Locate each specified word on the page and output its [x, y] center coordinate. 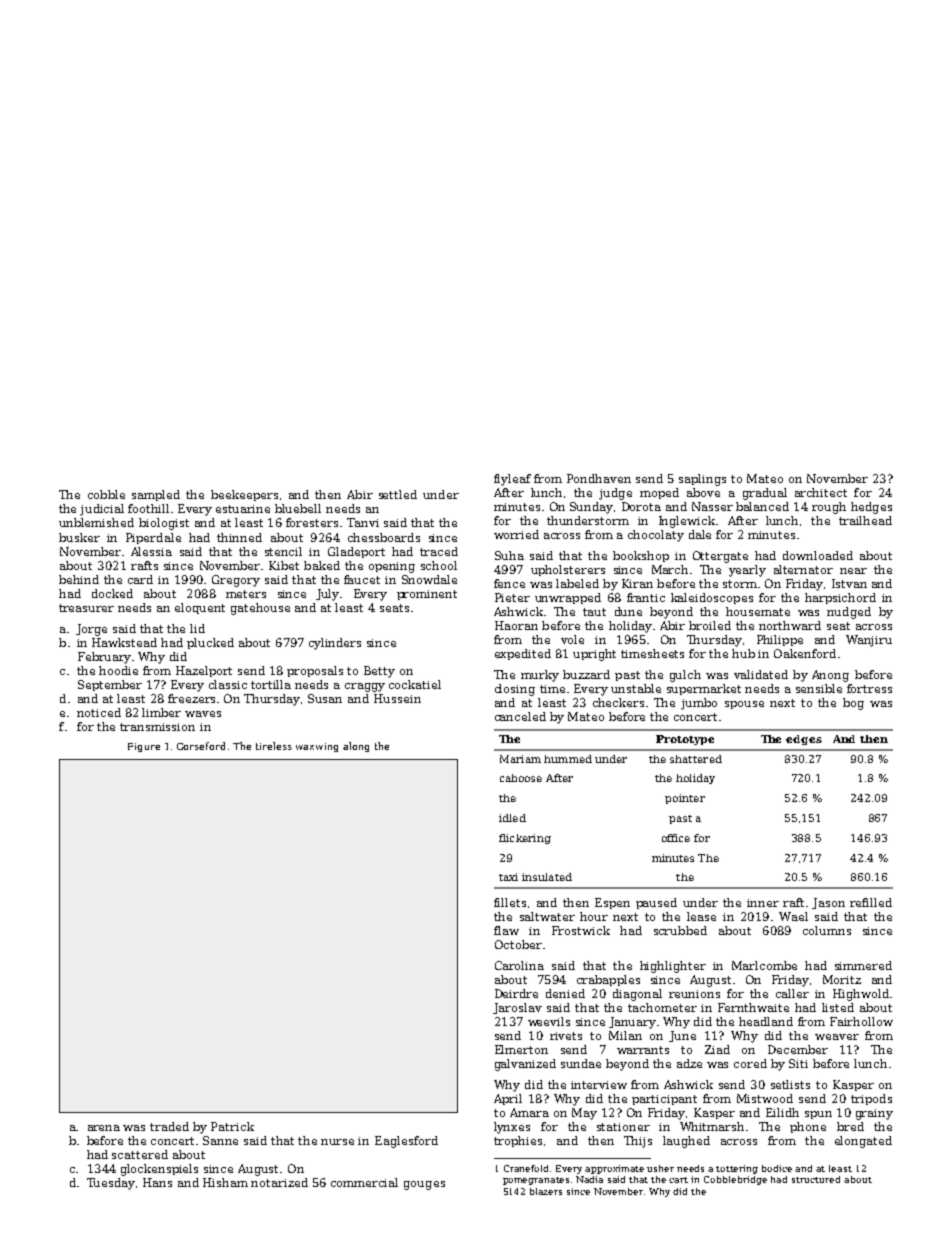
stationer [623, 1127]
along [356, 747]
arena [104, 1128]
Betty [379, 672]
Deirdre [516, 993]
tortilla [271, 684]
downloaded [818, 555]
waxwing [317, 747]
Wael [793, 916]
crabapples [608, 980]
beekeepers [244, 495]
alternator [803, 569]
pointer [685, 799]
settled [398, 494]
